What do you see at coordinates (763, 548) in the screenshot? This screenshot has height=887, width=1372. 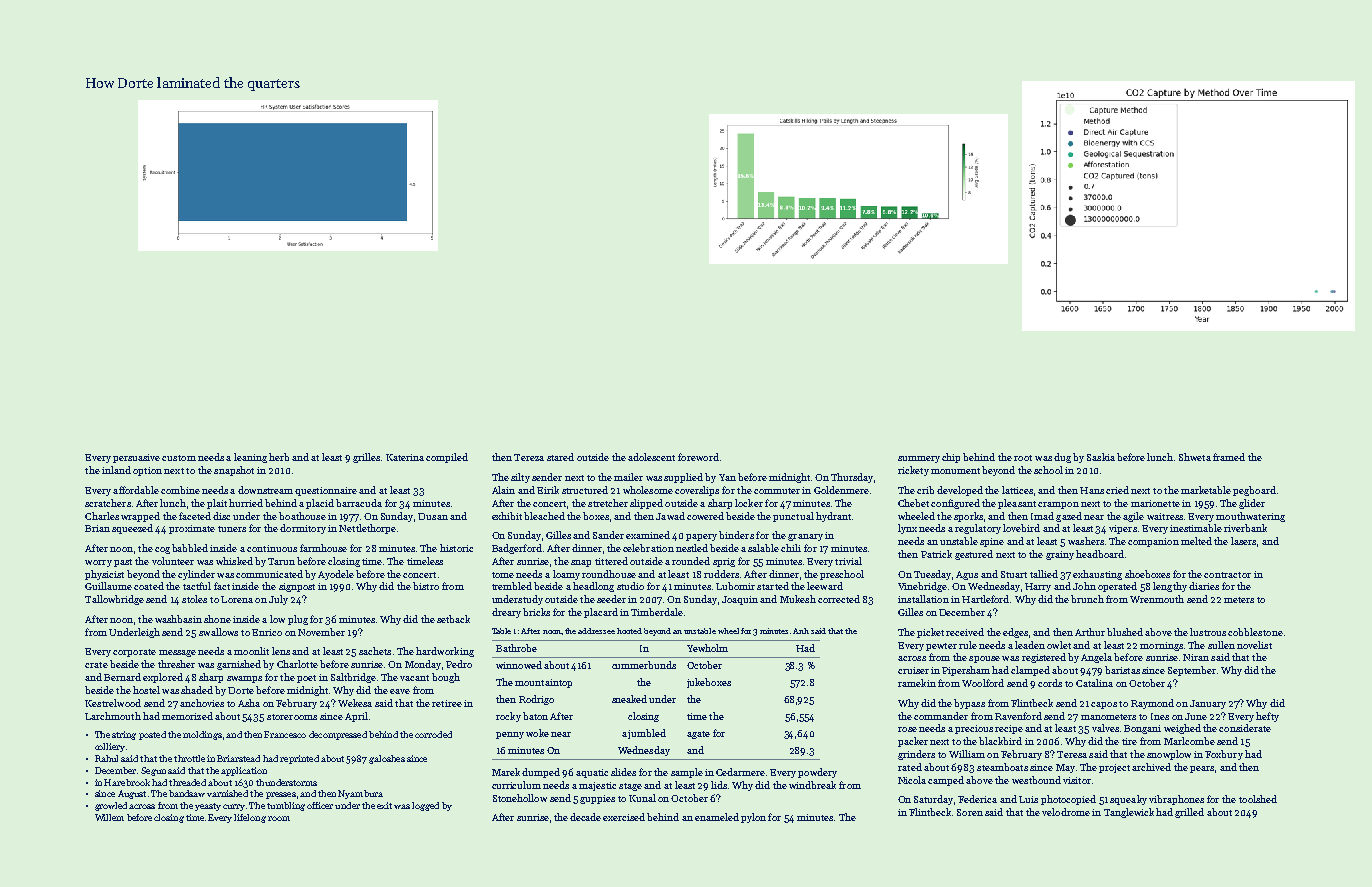 I see `salable` at bounding box center [763, 548].
